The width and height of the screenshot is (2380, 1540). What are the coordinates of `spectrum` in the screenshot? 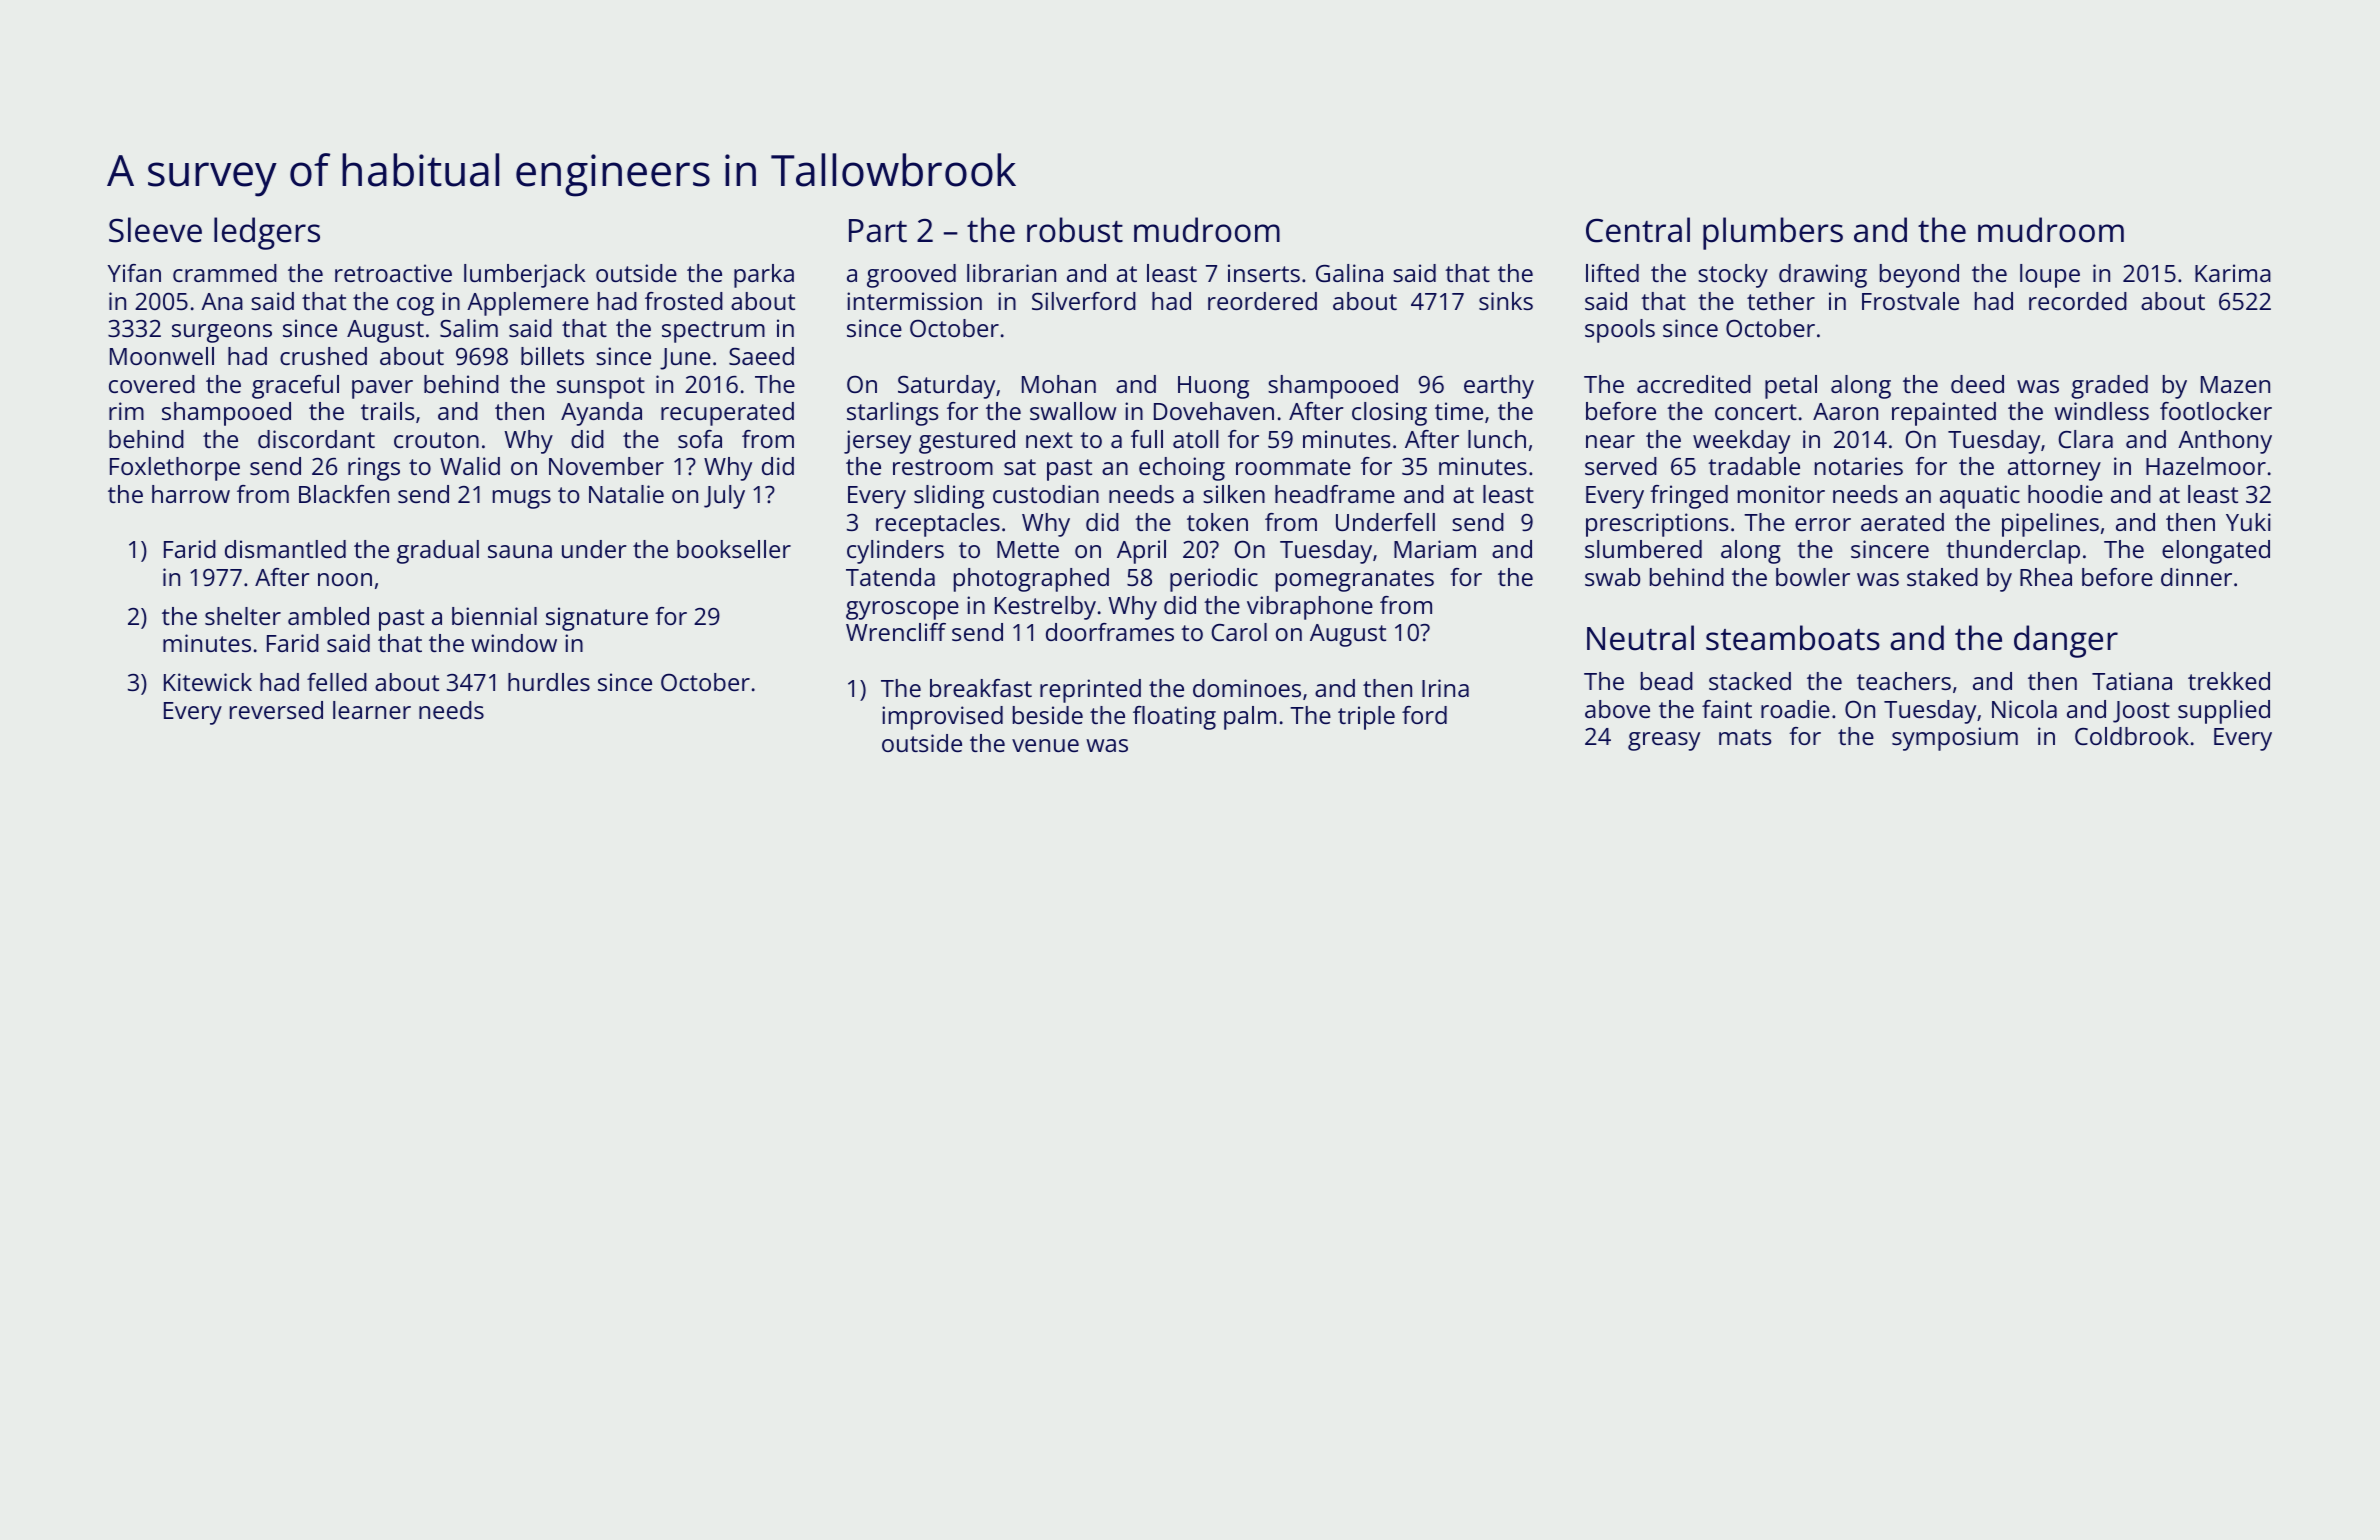 It's located at (713, 332).
